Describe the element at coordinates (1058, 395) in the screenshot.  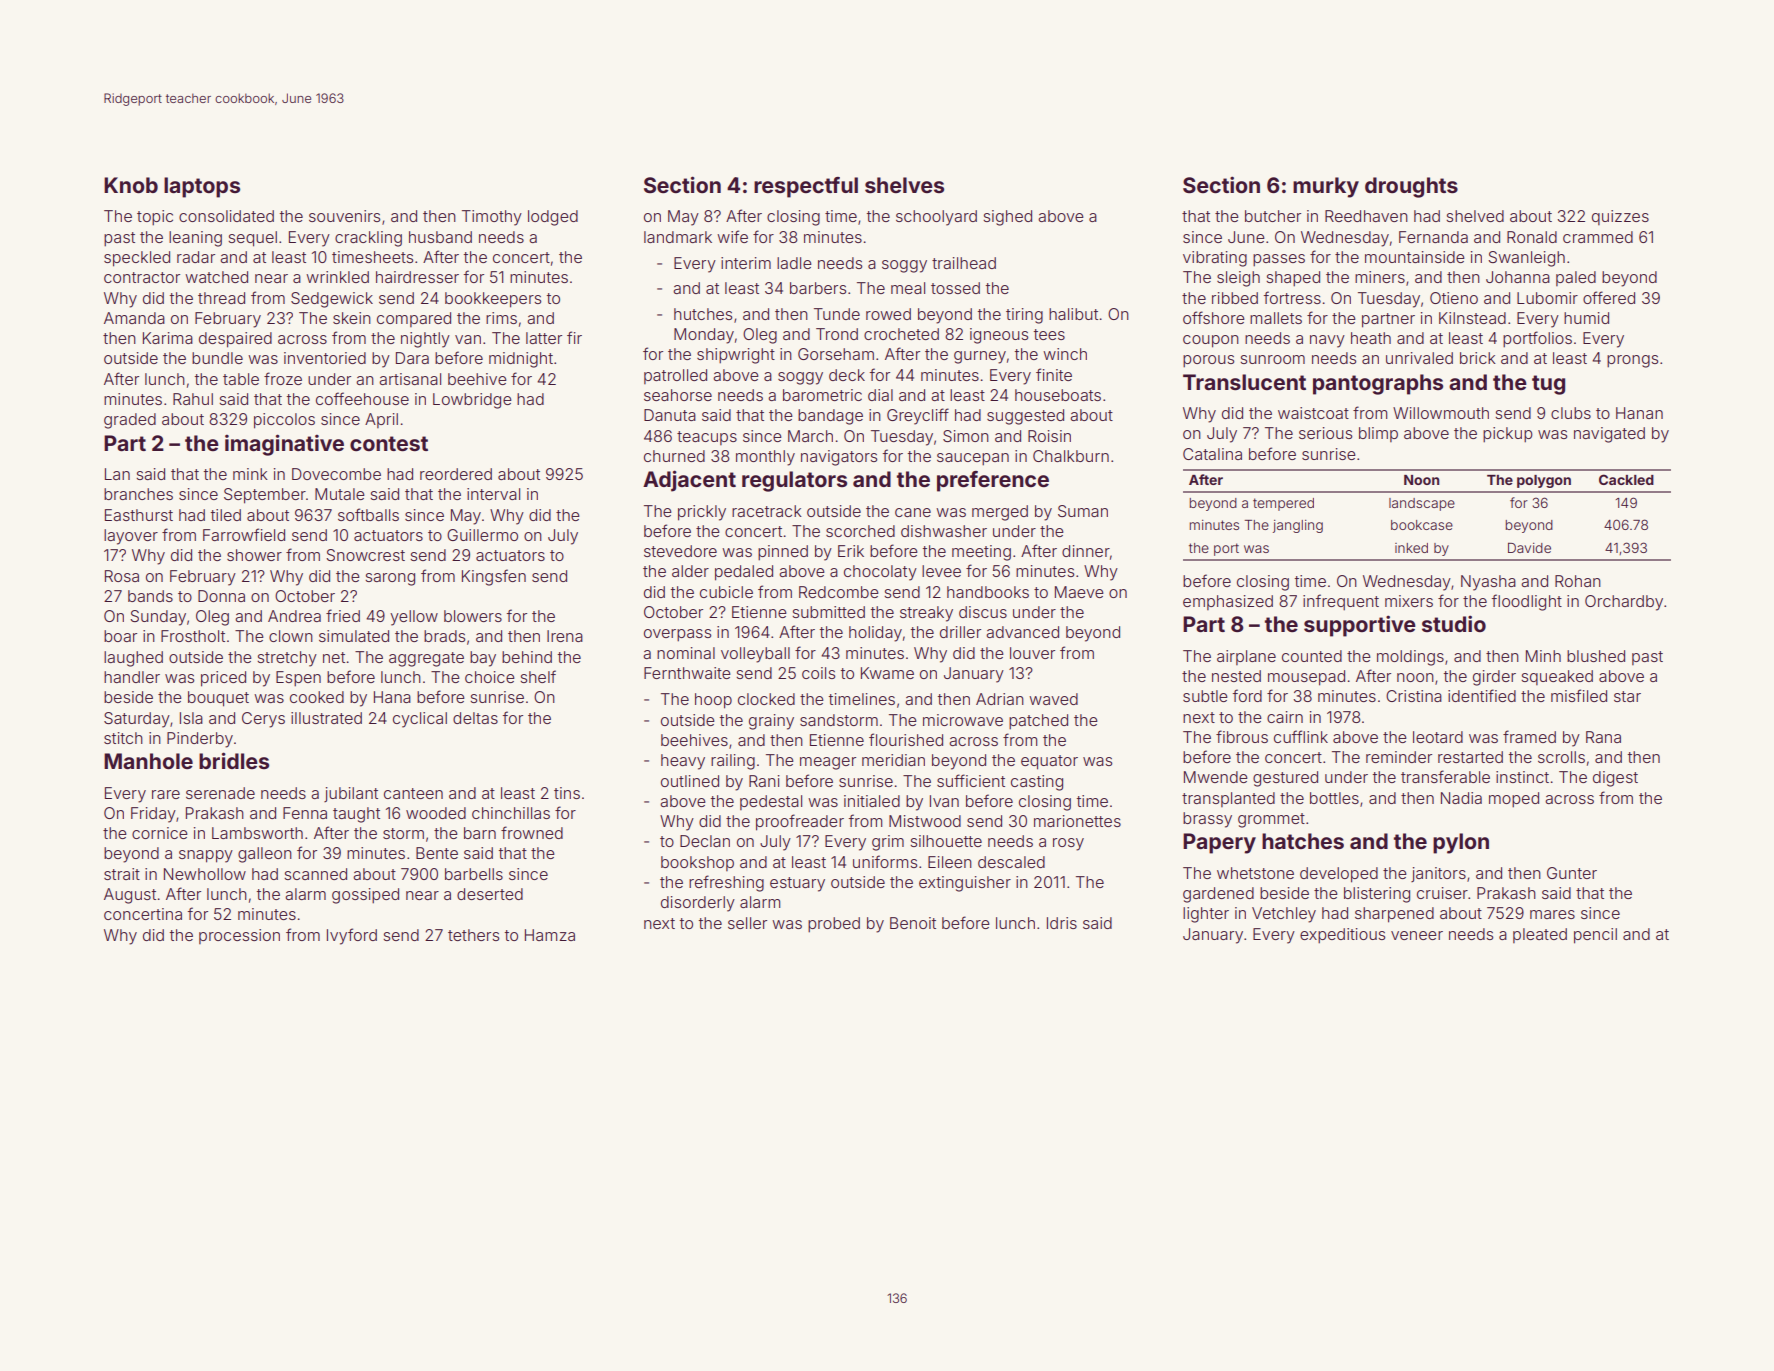
I see `houseboats` at that location.
